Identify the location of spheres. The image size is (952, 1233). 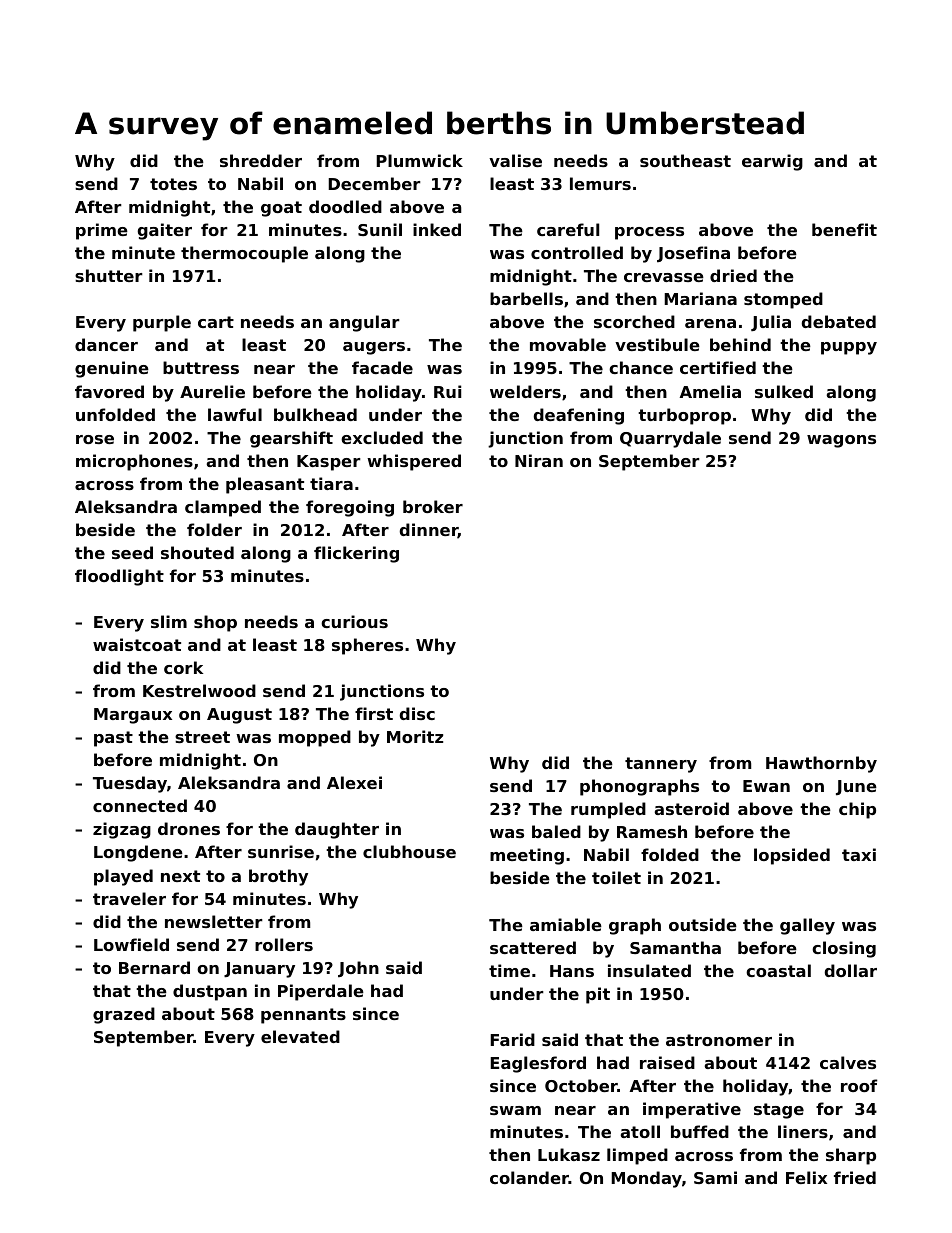
(367, 646).
